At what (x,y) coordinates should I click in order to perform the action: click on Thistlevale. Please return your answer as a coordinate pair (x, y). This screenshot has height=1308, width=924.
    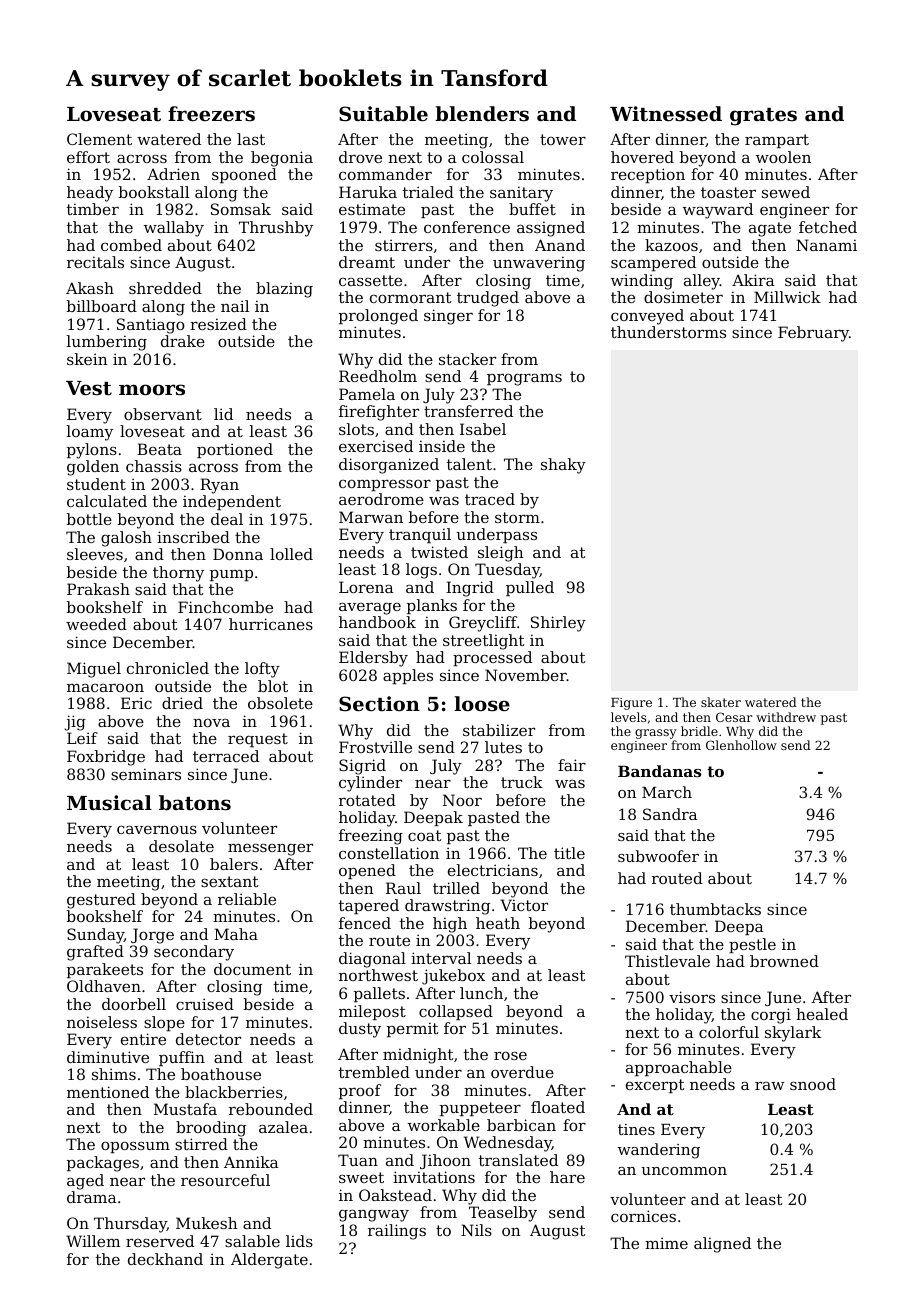
    Looking at the image, I should click on (667, 961).
